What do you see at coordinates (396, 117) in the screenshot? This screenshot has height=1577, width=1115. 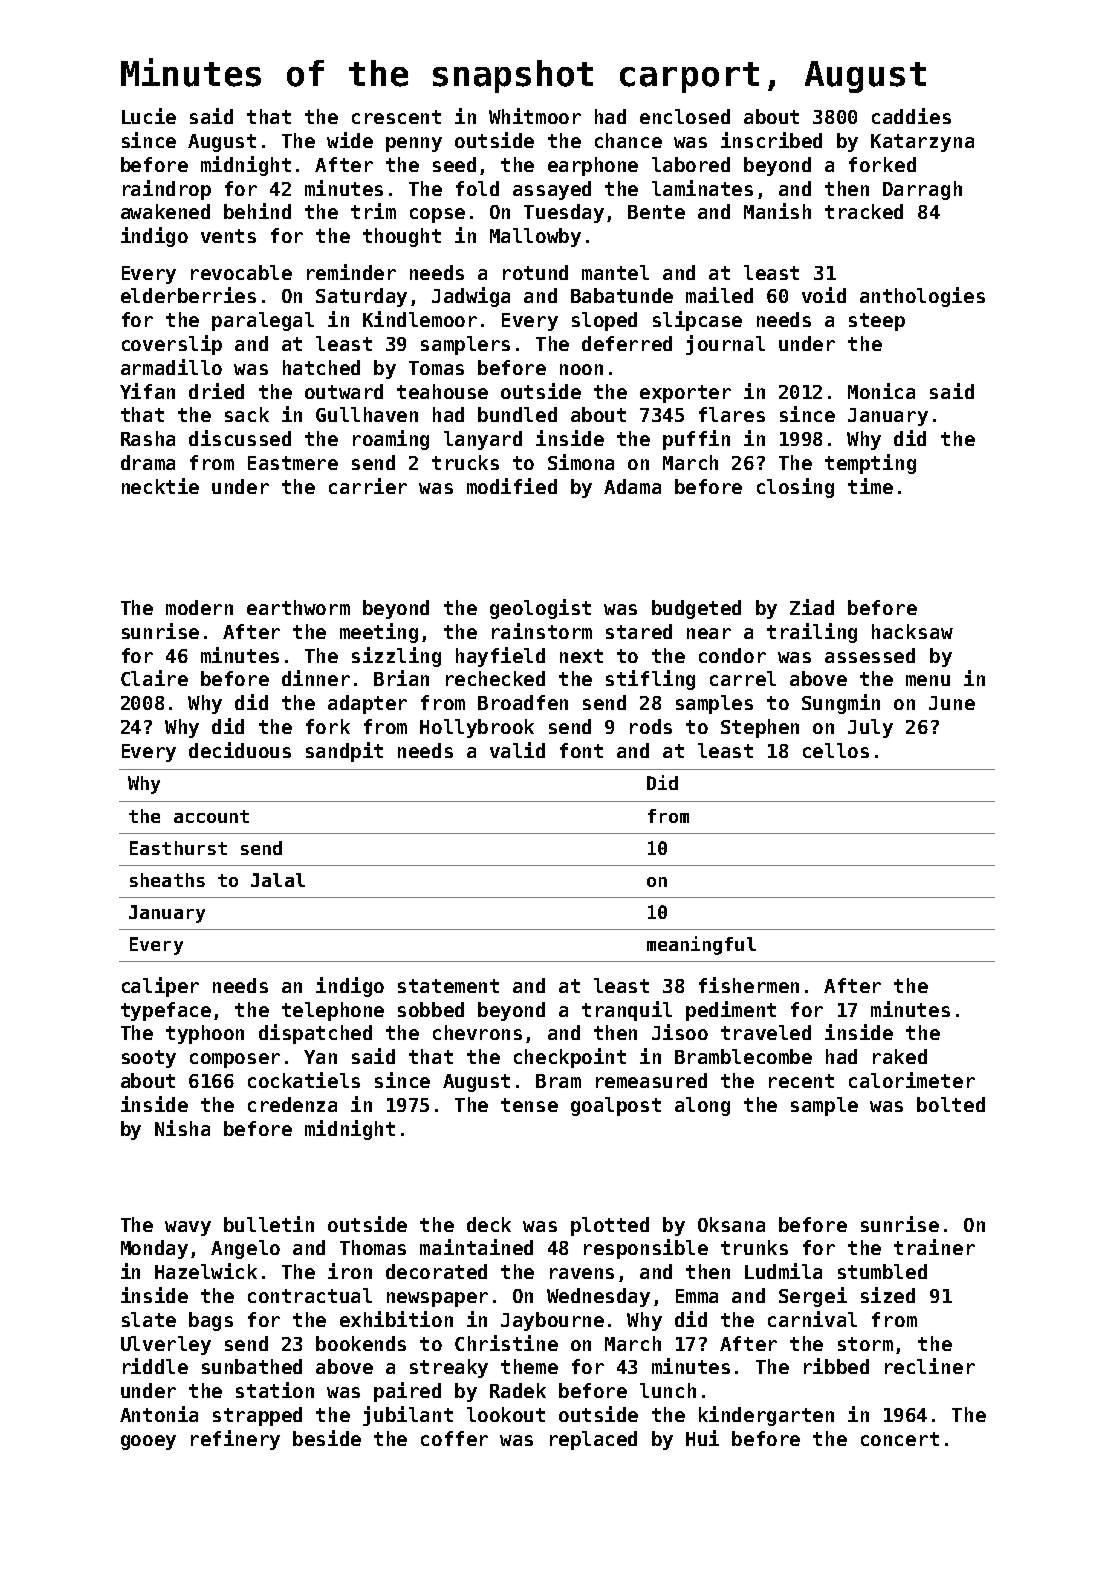 I see `crescent` at bounding box center [396, 117].
